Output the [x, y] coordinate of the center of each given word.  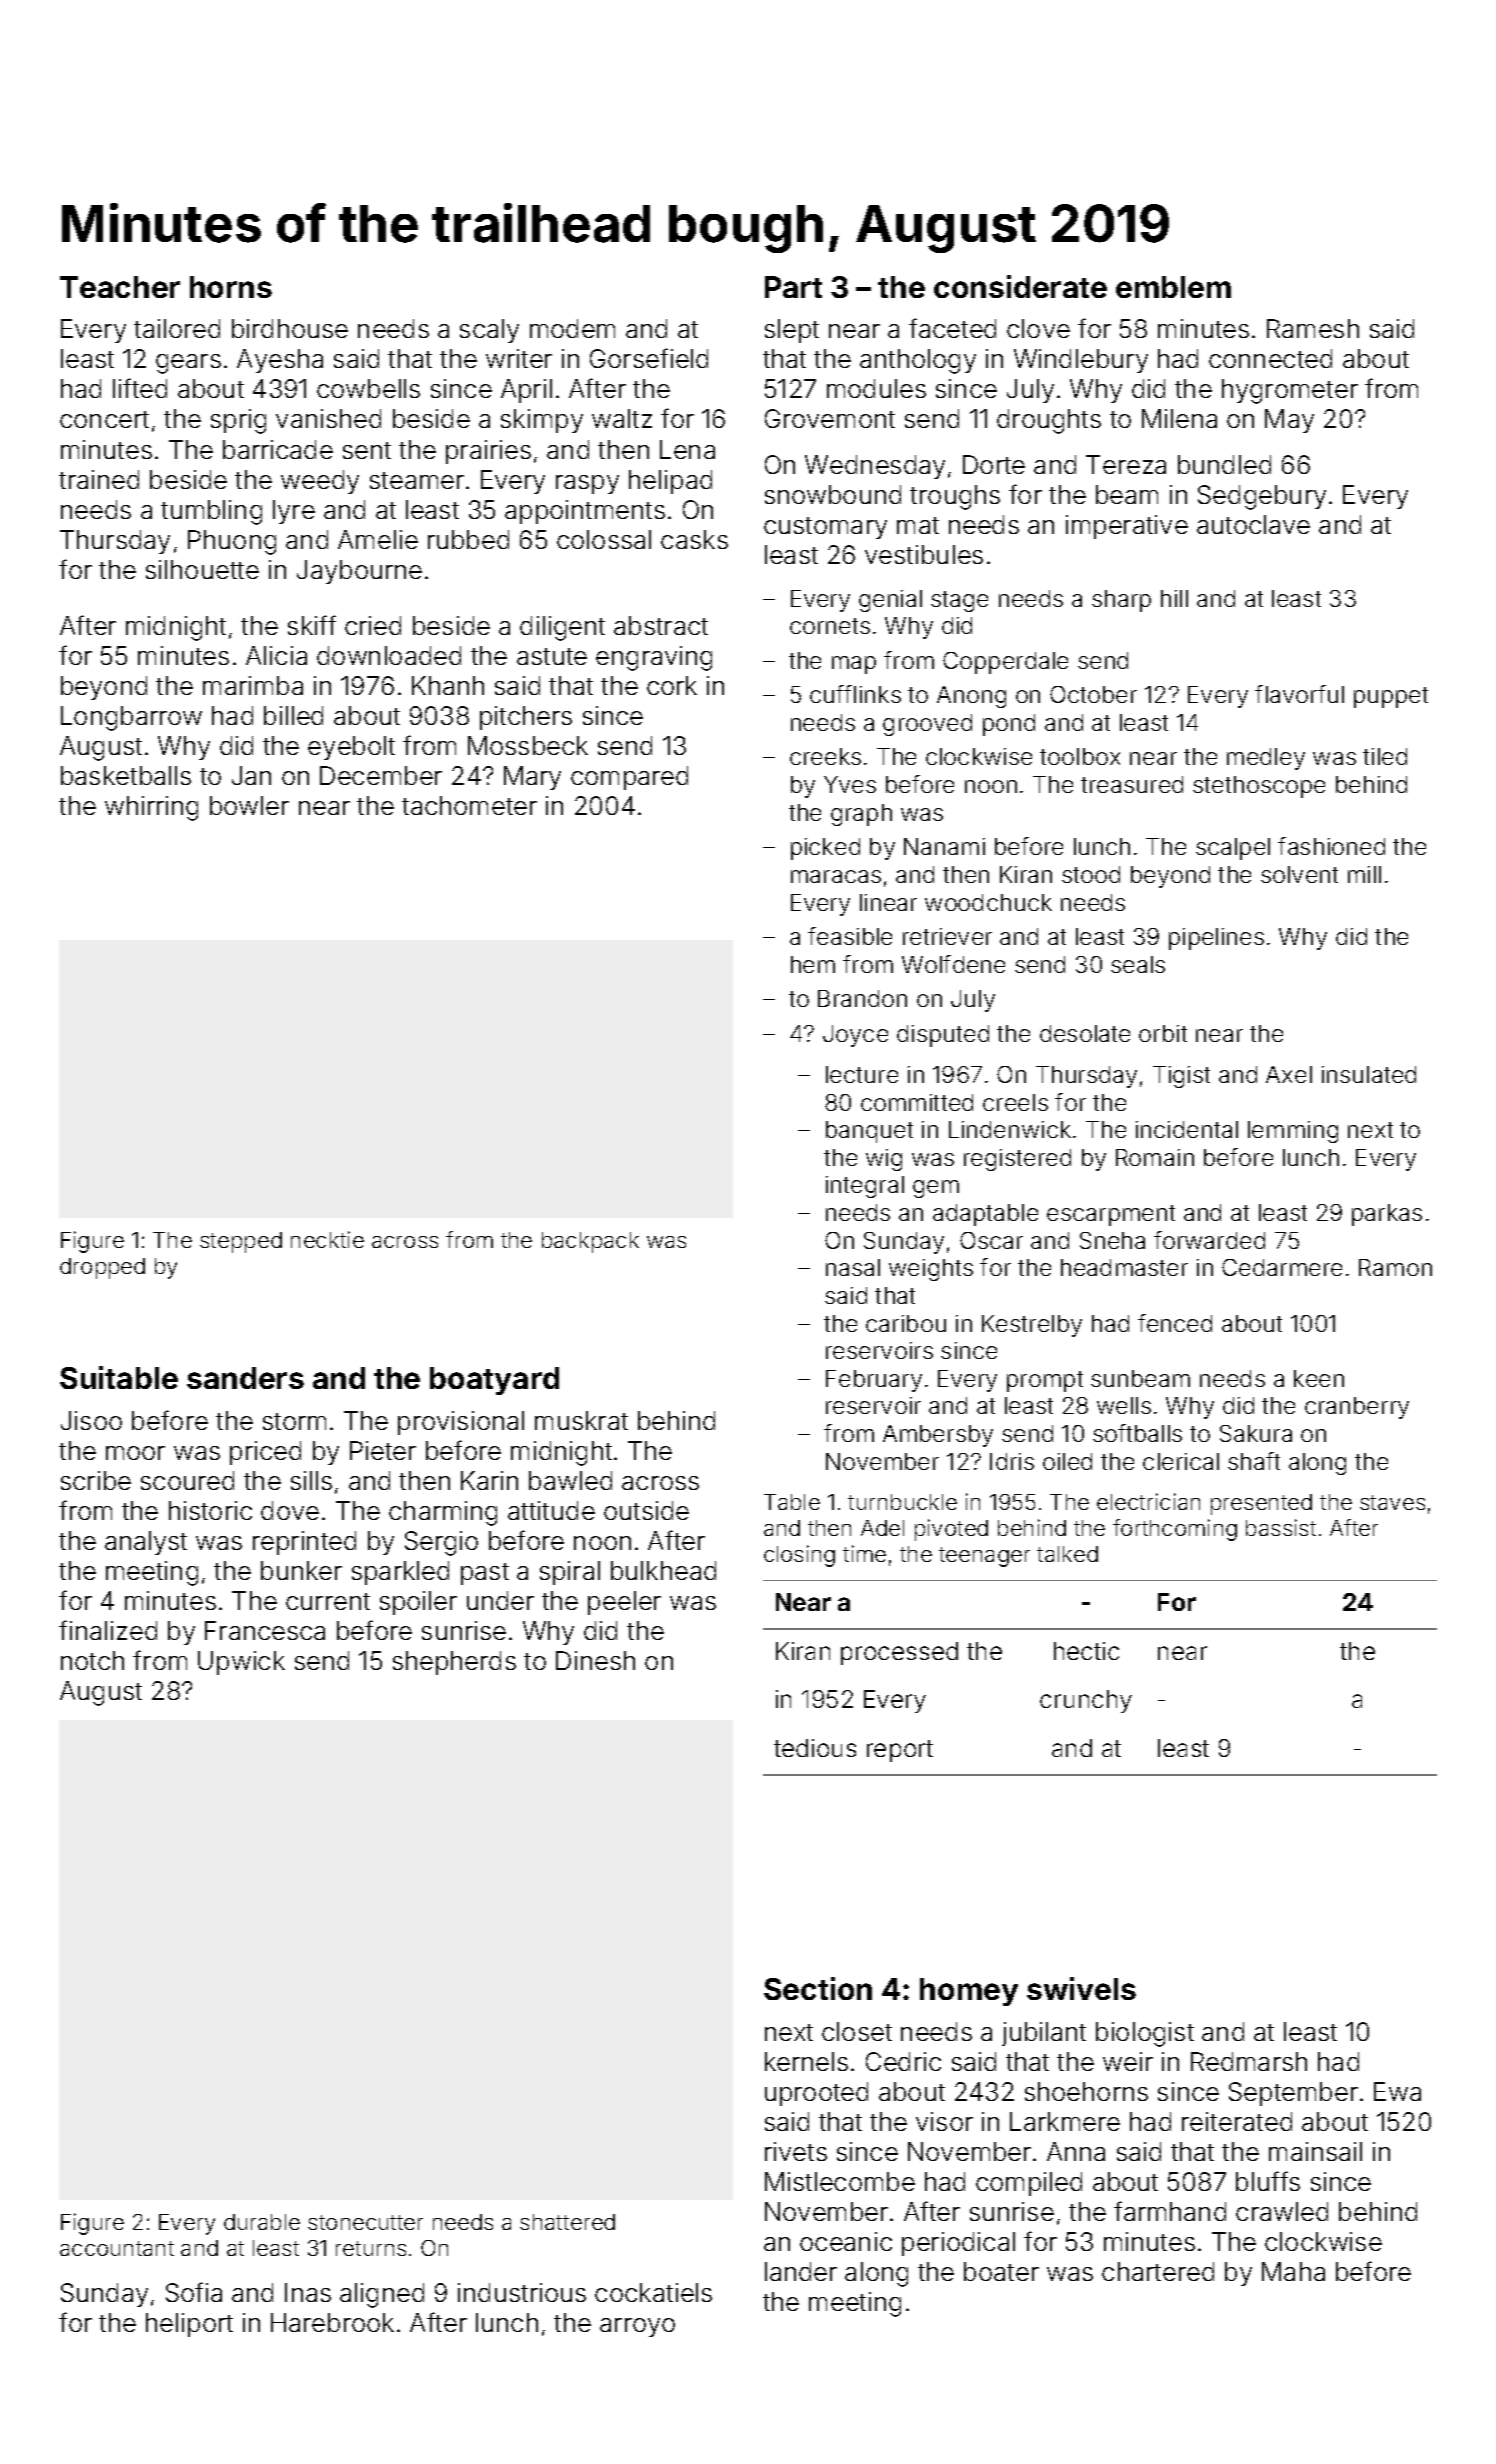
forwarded [1209, 1240]
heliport [189, 2325]
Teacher [120, 287]
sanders [245, 1378]
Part [793, 287]
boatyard [494, 1381]
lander [801, 2271]
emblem [1173, 287]
